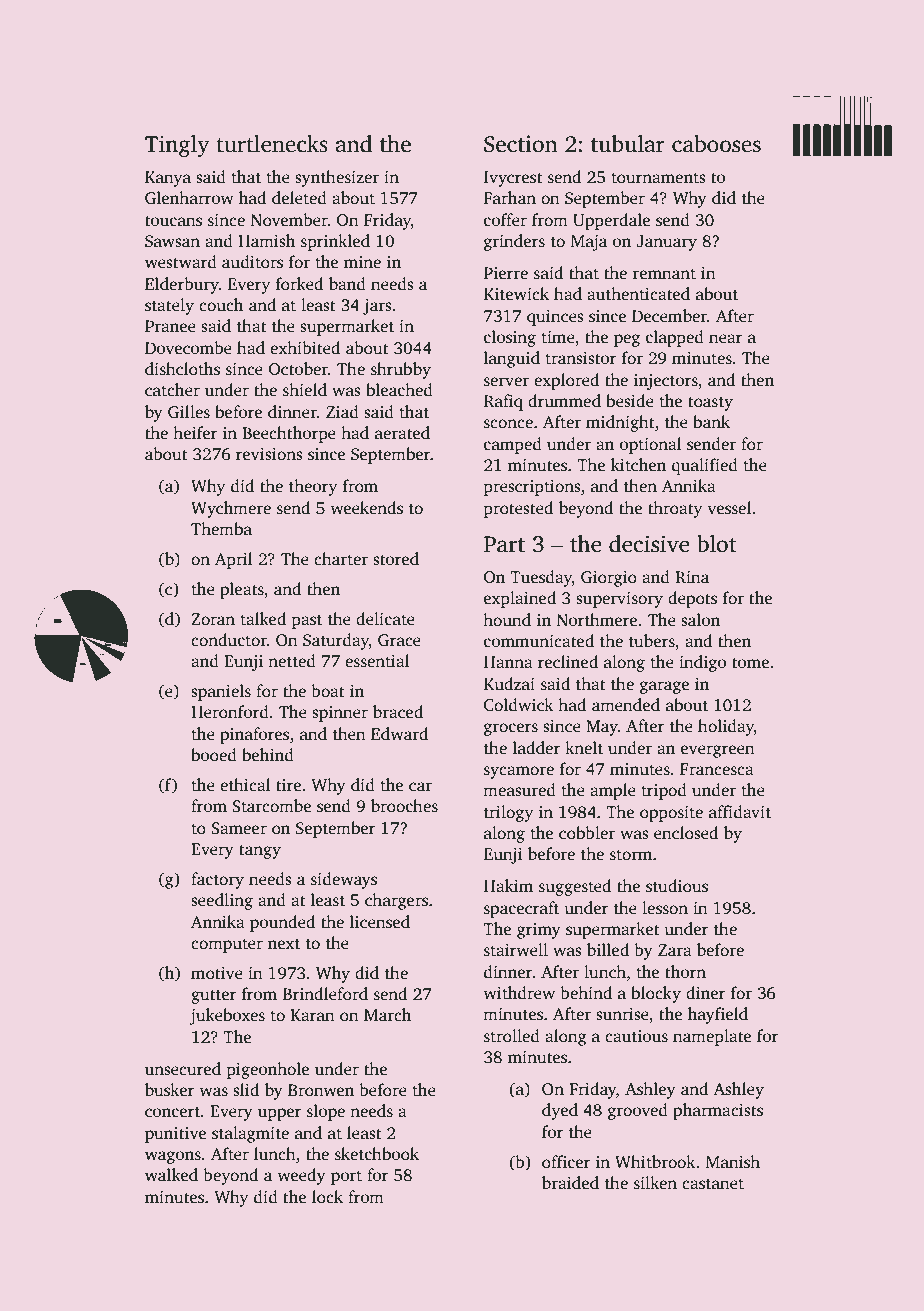  Describe the element at coordinates (706, 992) in the screenshot. I see `diner` at that location.
